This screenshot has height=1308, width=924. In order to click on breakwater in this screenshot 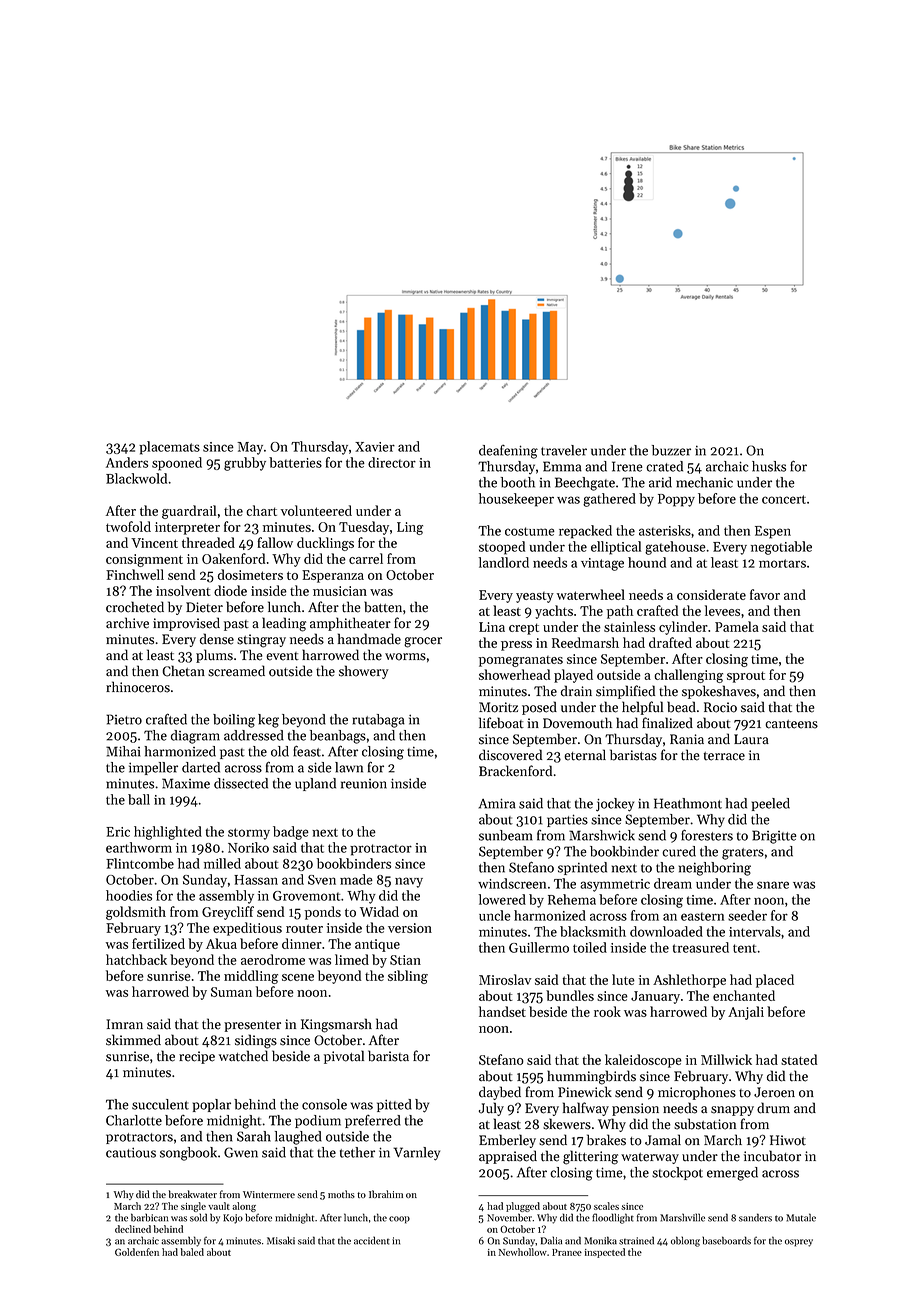, I will do `click(193, 1194)`.
